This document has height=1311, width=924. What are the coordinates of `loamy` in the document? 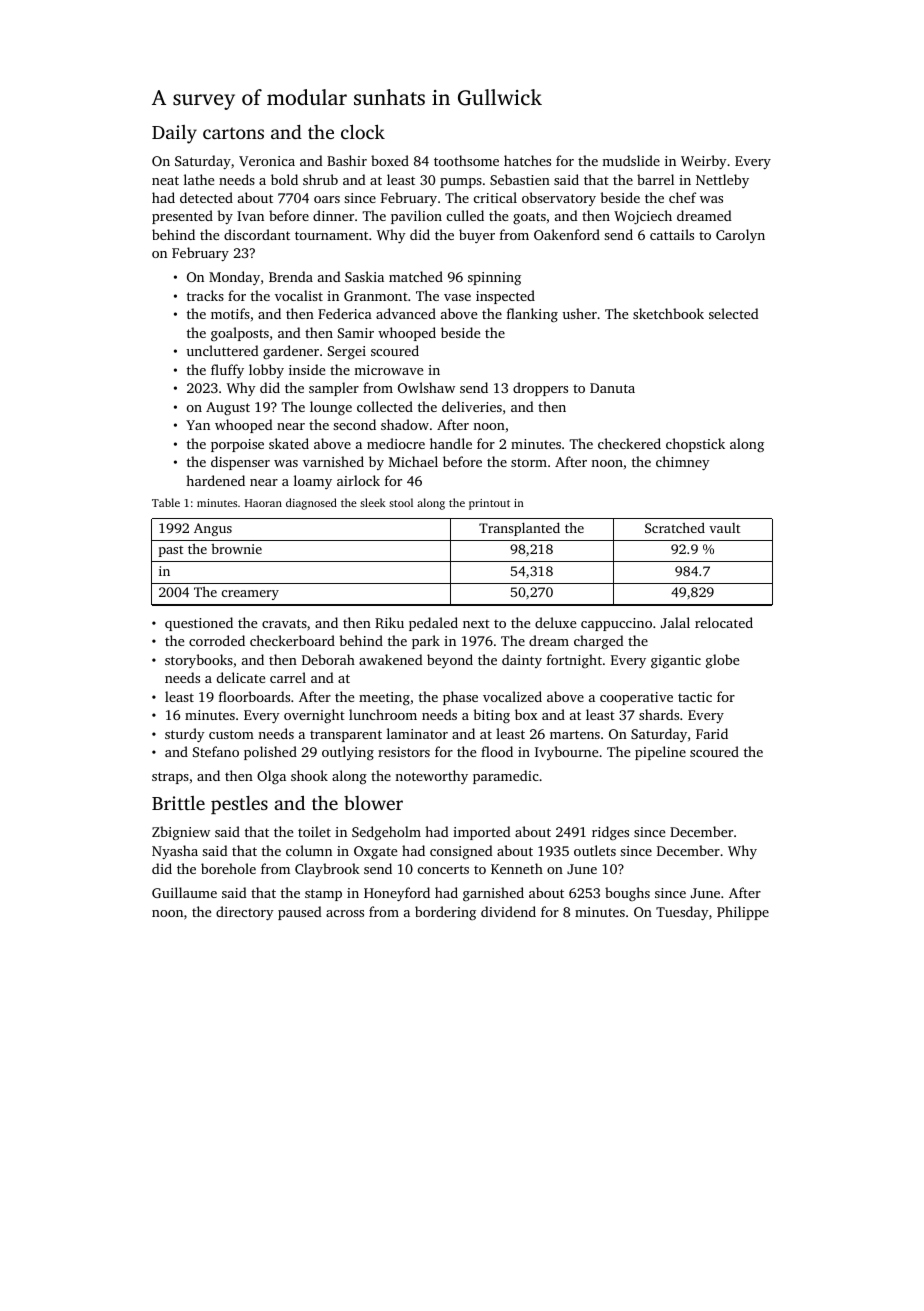 It's located at (313, 482).
